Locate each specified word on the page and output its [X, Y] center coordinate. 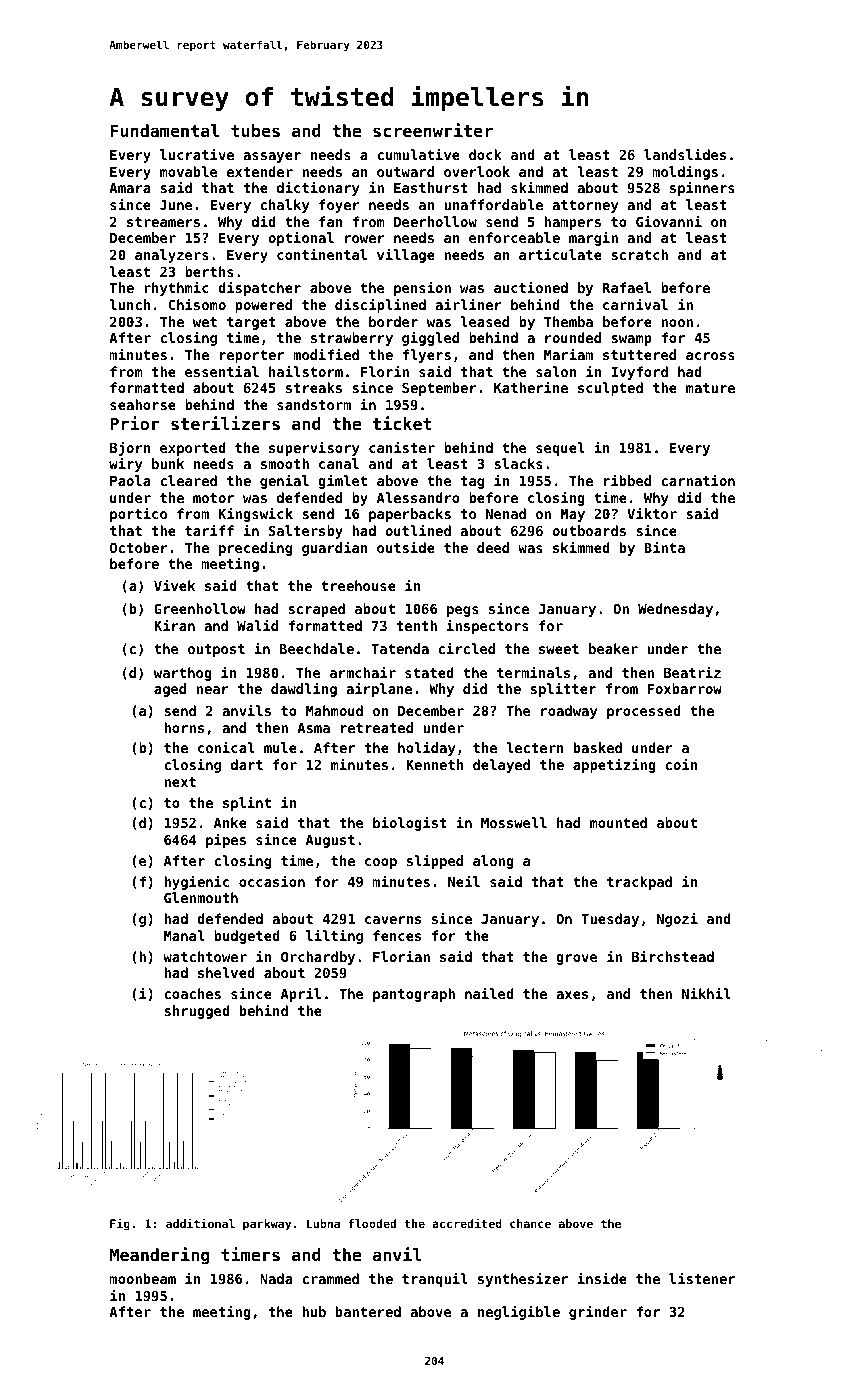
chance [530, 1223]
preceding [255, 548]
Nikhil [706, 993]
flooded [372, 1223]
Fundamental [164, 130]
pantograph [414, 995]
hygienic [196, 882]
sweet [559, 649]
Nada [276, 1278]
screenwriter [433, 130]
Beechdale [317, 648]
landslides [685, 154]
